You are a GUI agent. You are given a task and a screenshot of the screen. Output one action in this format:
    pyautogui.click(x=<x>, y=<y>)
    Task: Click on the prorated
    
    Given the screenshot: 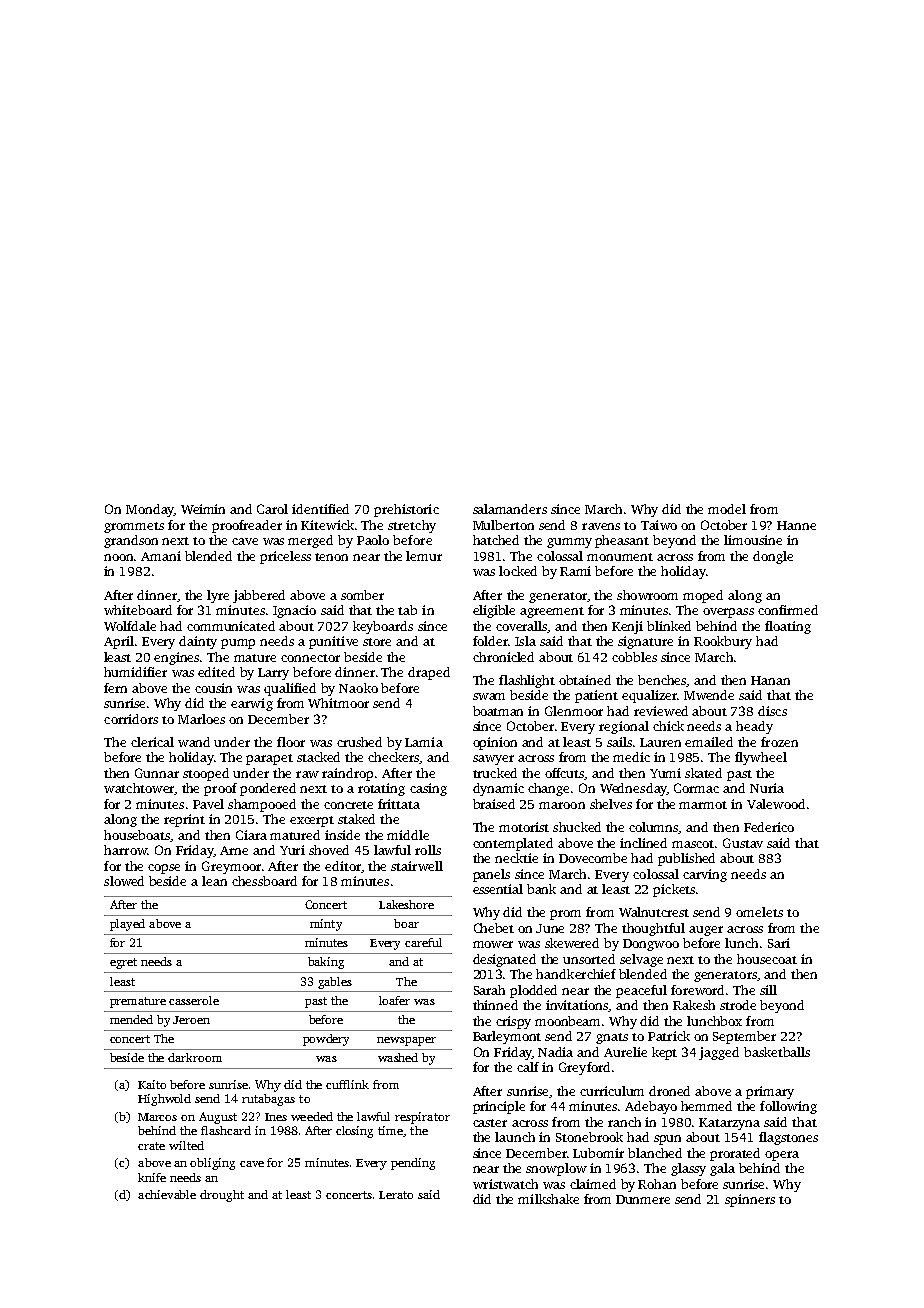 What is the action you would take?
    pyautogui.click(x=735, y=1154)
